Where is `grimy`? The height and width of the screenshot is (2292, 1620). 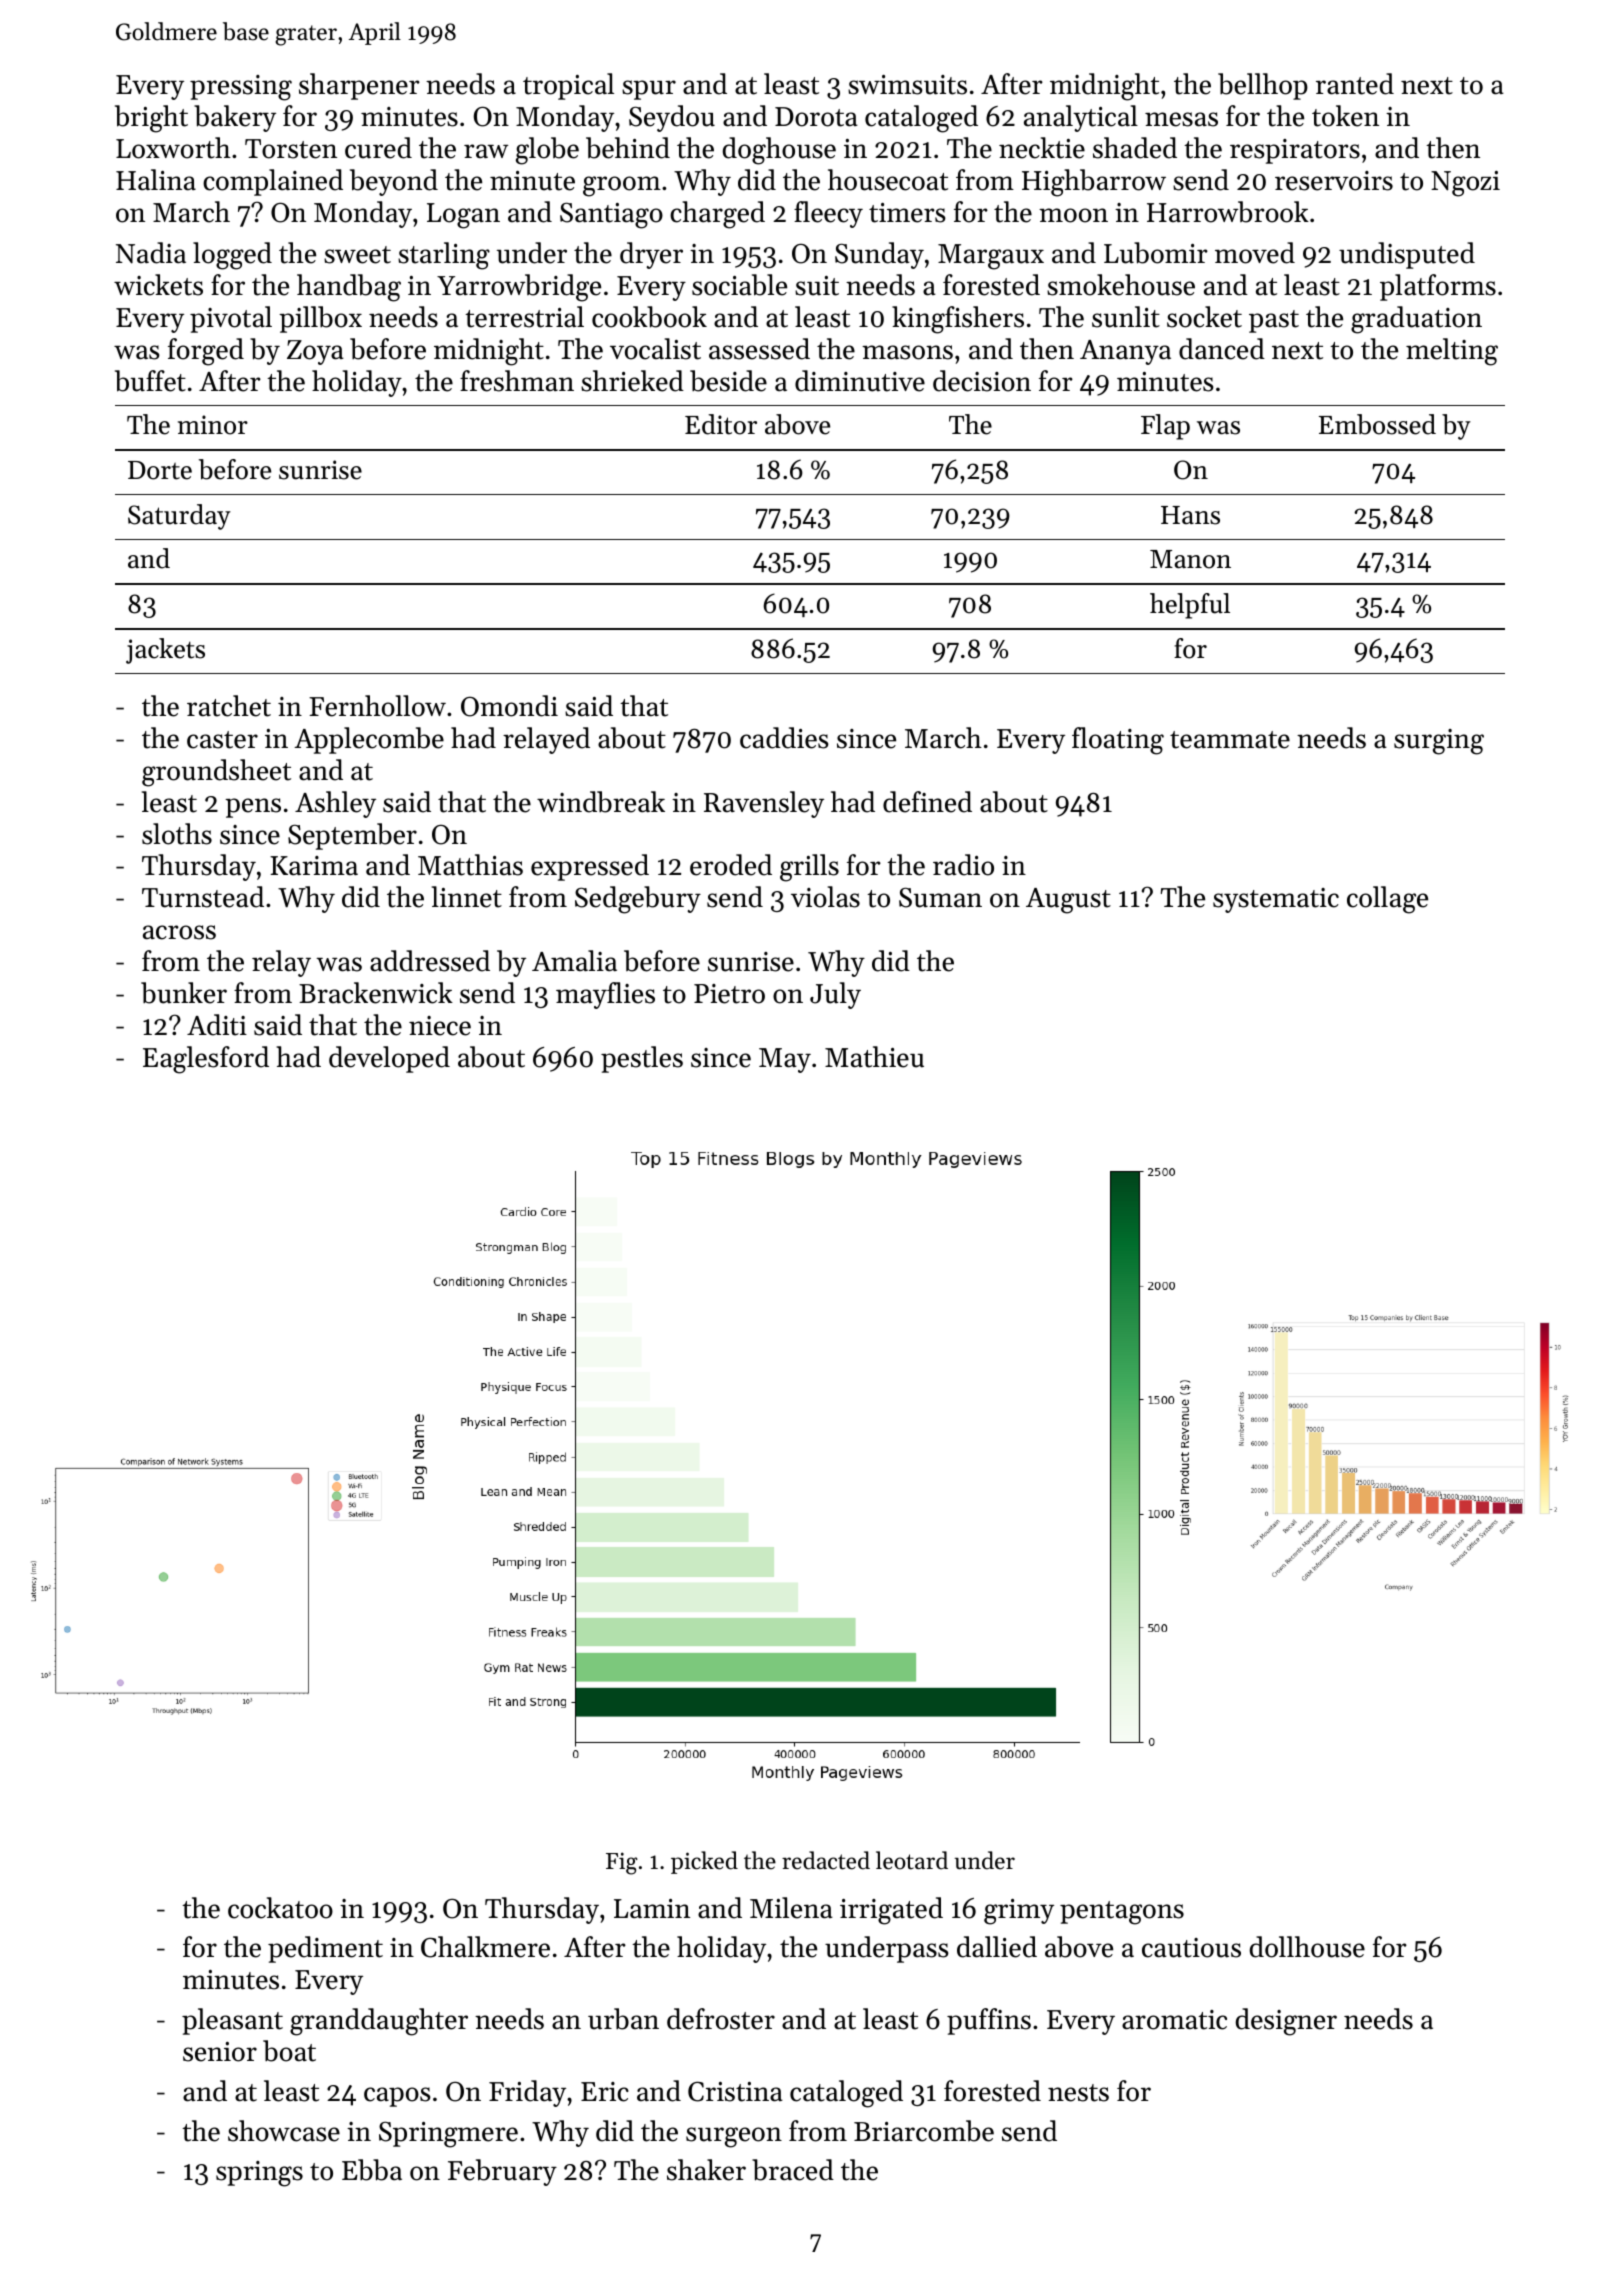
grimy is located at coordinates (1019, 1912).
